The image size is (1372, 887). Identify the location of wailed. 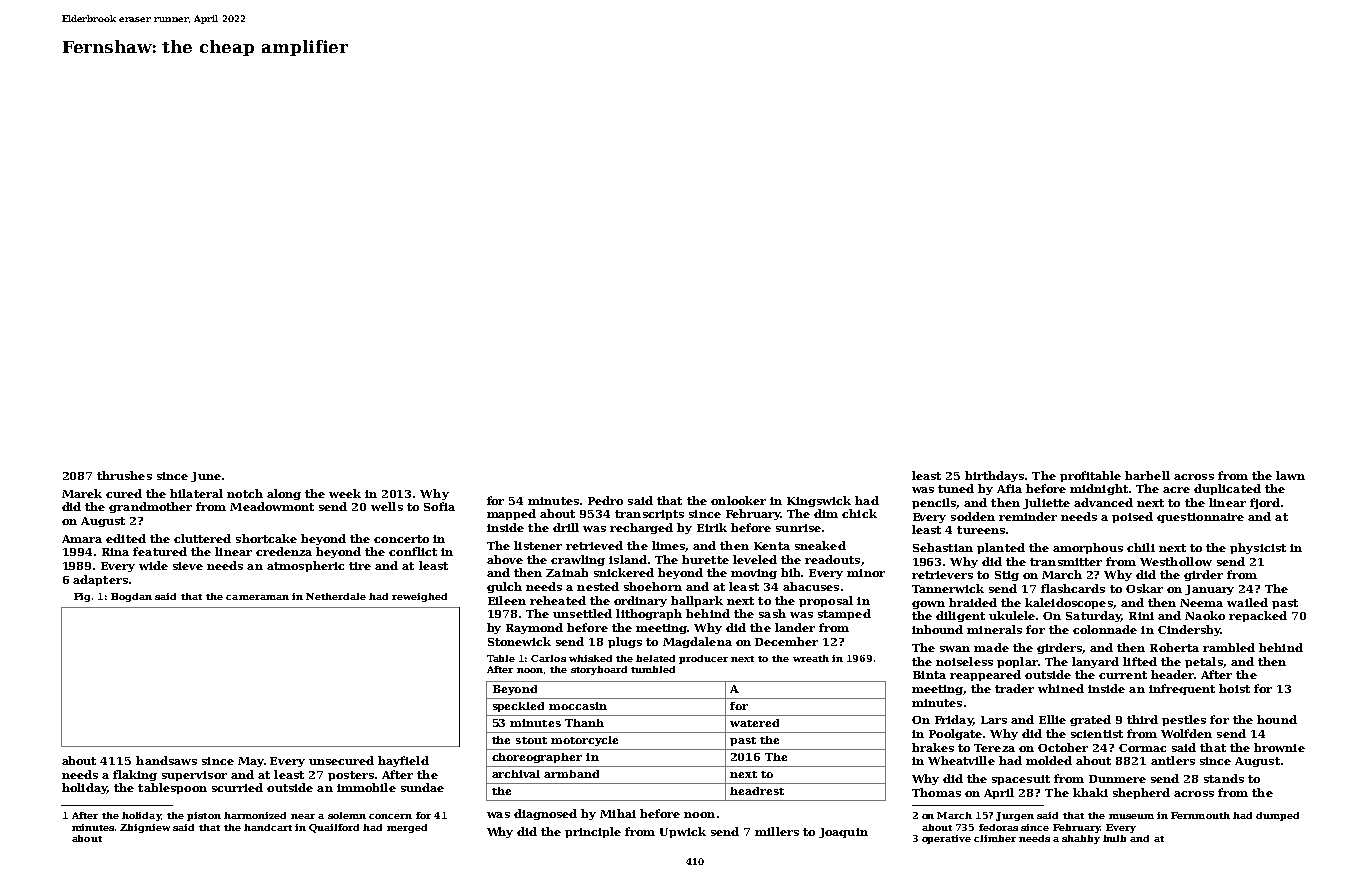
(1247, 602).
